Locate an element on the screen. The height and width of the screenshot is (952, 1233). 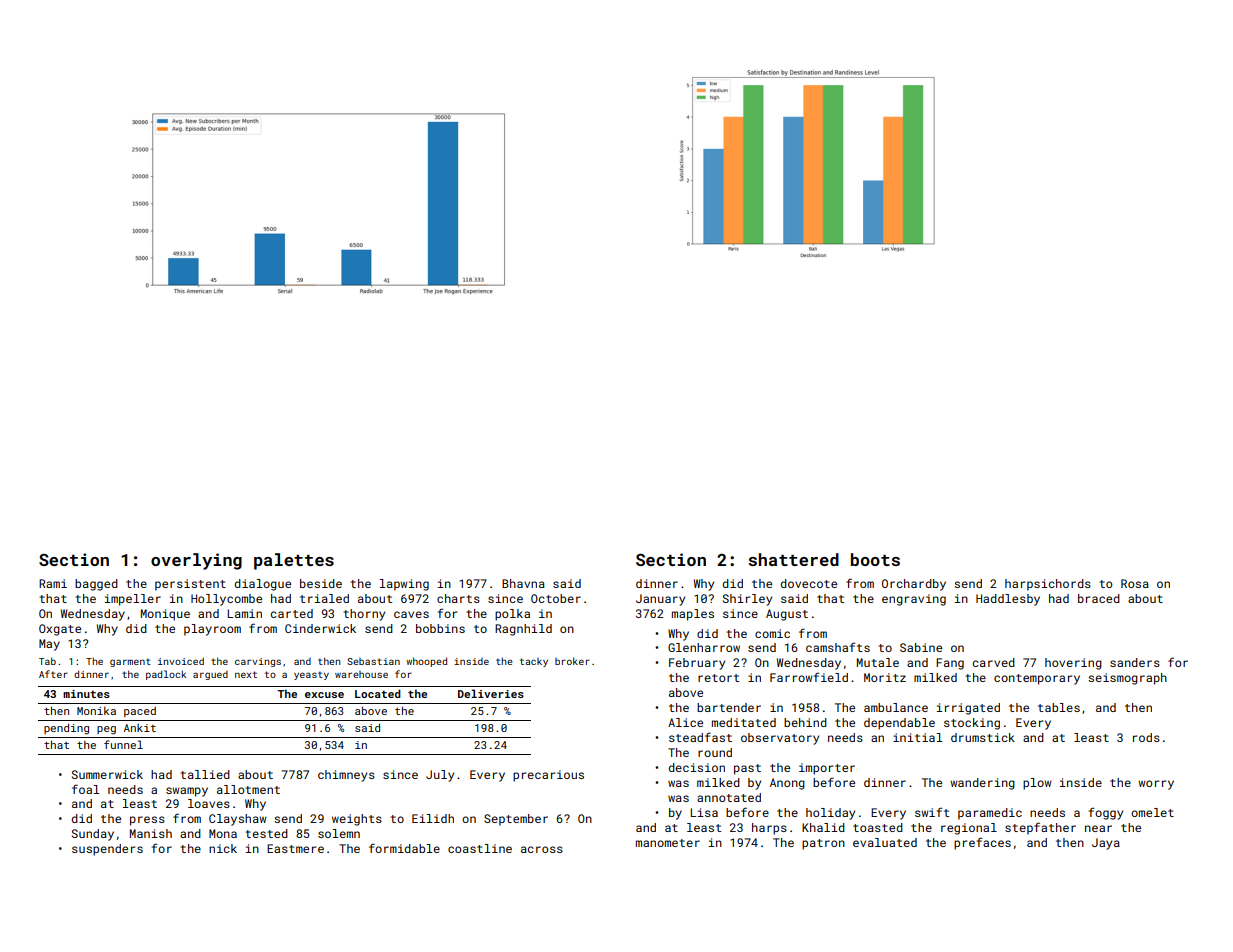
bartender is located at coordinates (729, 707).
